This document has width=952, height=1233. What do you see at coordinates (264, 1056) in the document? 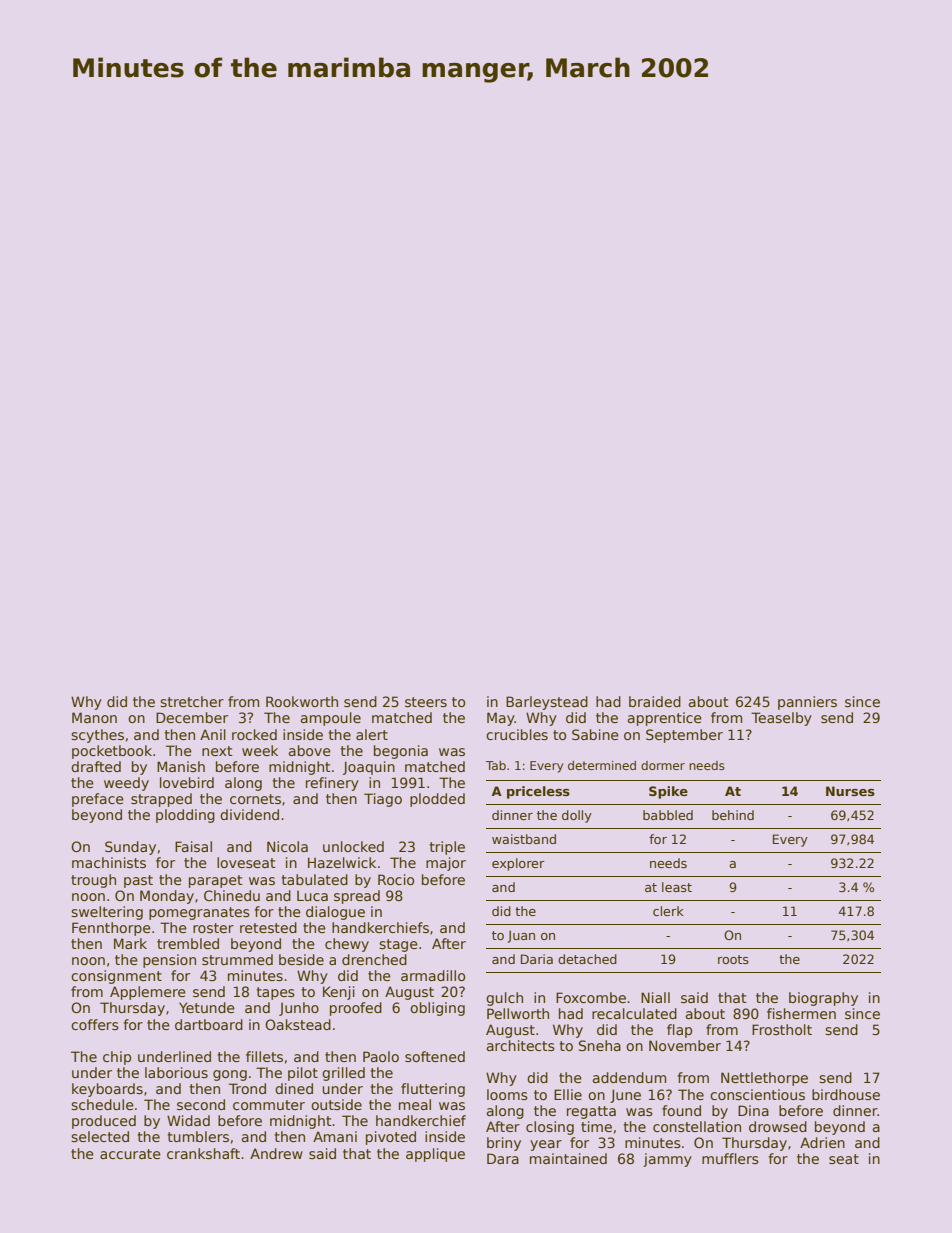
I see `fillets` at bounding box center [264, 1056].
